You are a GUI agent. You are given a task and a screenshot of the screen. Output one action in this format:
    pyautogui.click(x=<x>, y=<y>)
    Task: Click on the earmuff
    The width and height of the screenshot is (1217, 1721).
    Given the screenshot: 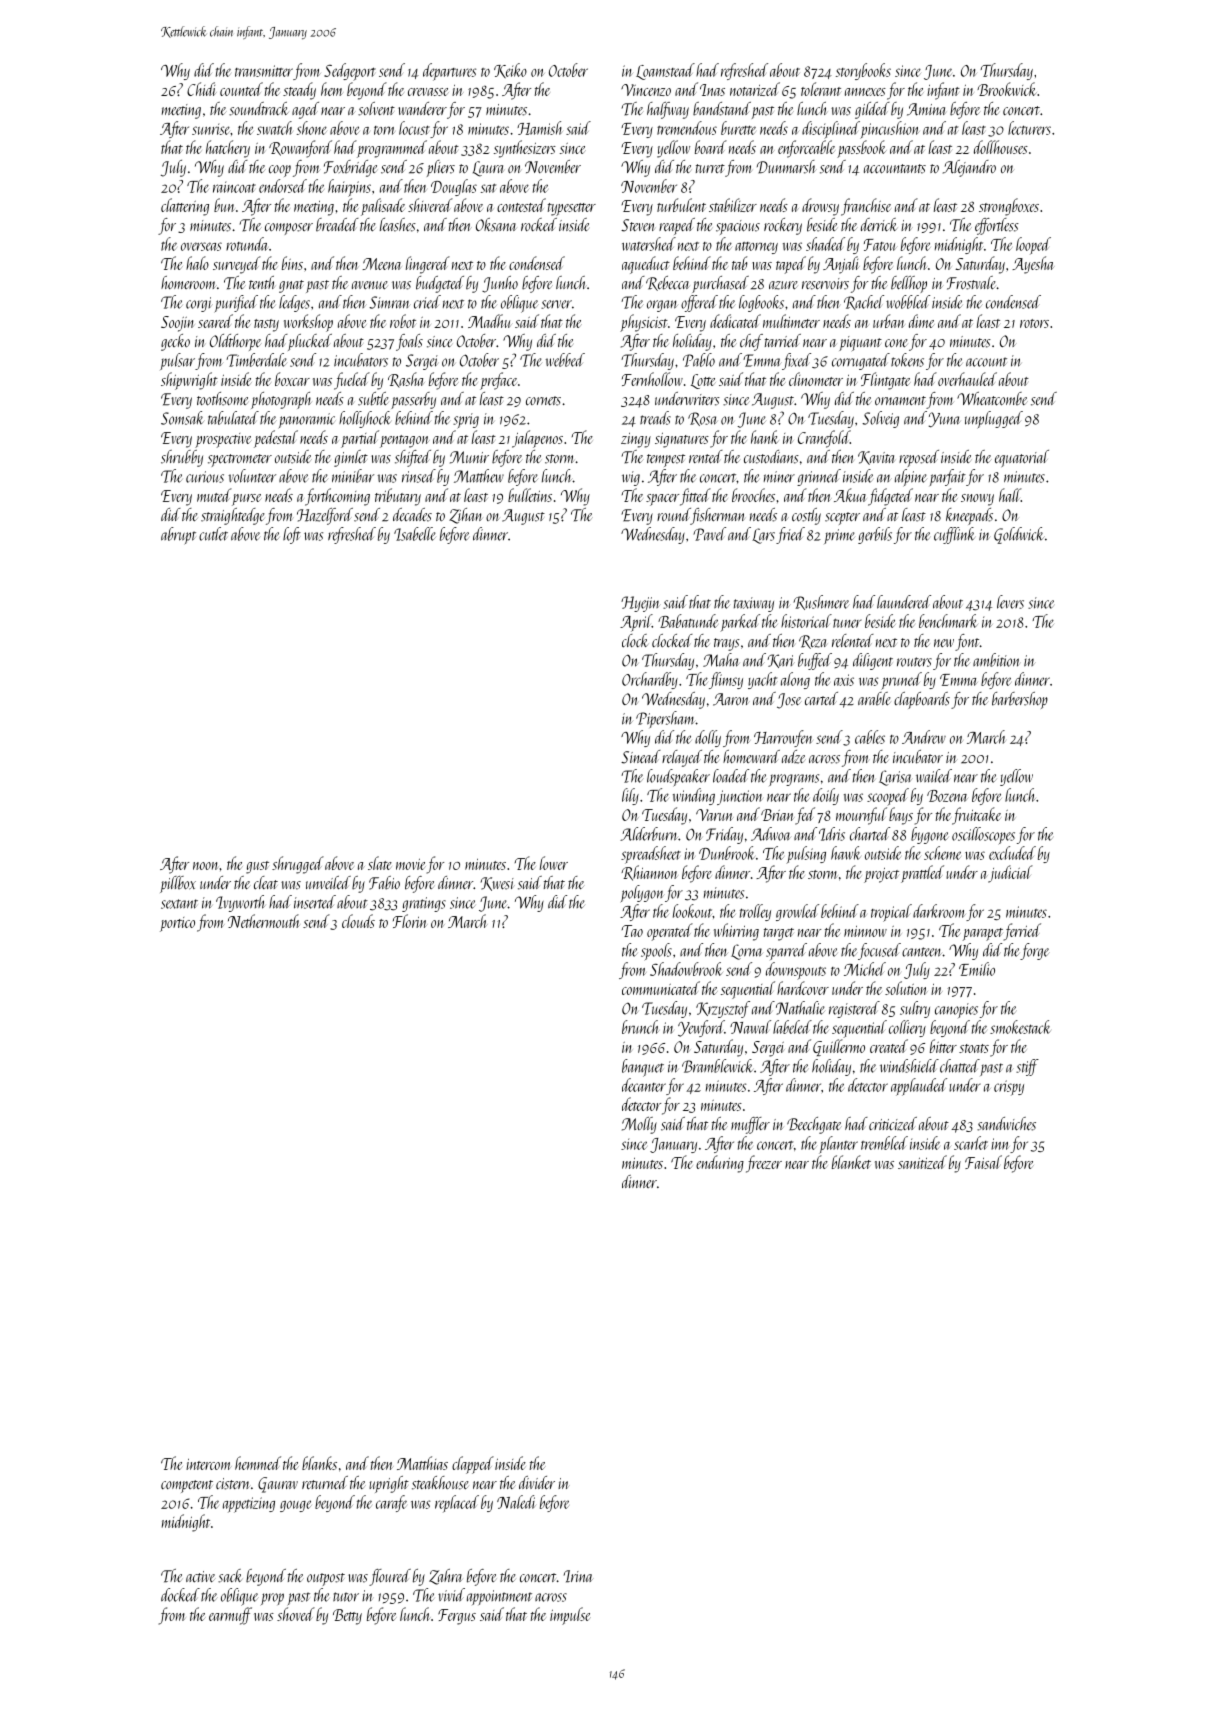 What is the action you would take?
    pyautogui.click(x=230, y=1616)
